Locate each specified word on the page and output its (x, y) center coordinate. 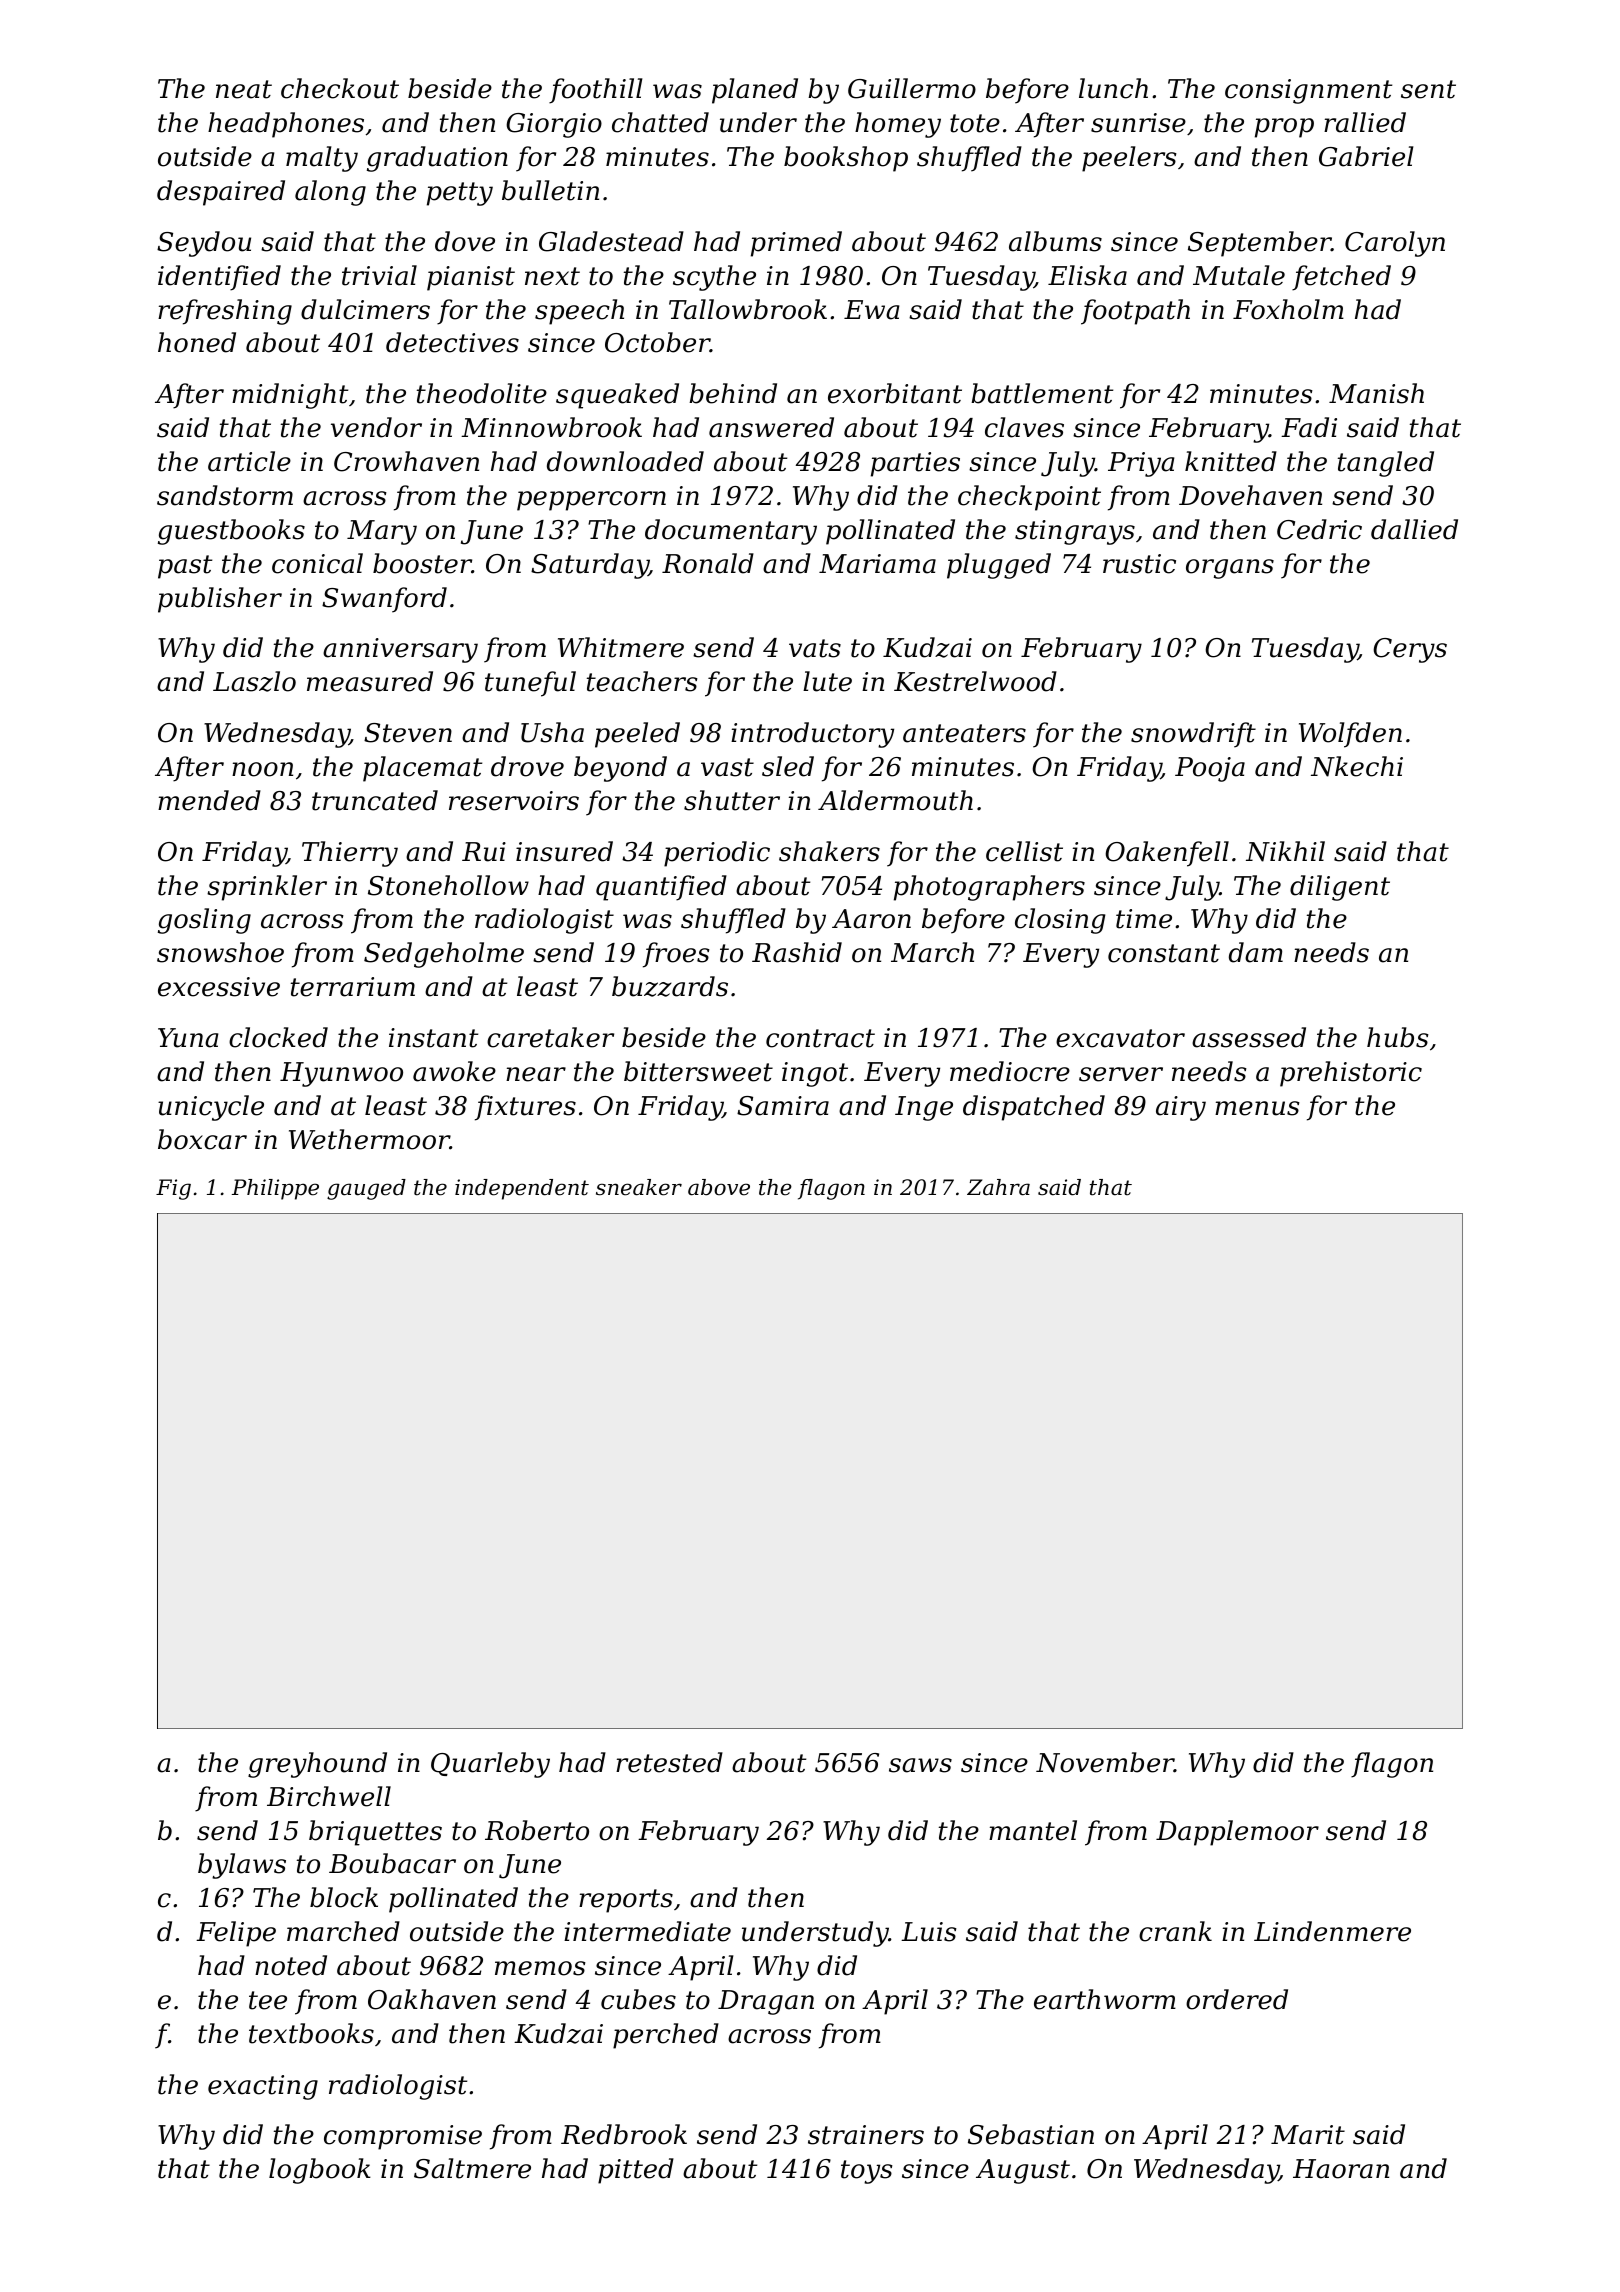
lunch (1113, 88)
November (1105, 1762)
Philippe (275, 1189)
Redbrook (624, 2134)
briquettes (375, 1833)
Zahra (998, 1187)
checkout (340, 88)
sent (1428, 89)
